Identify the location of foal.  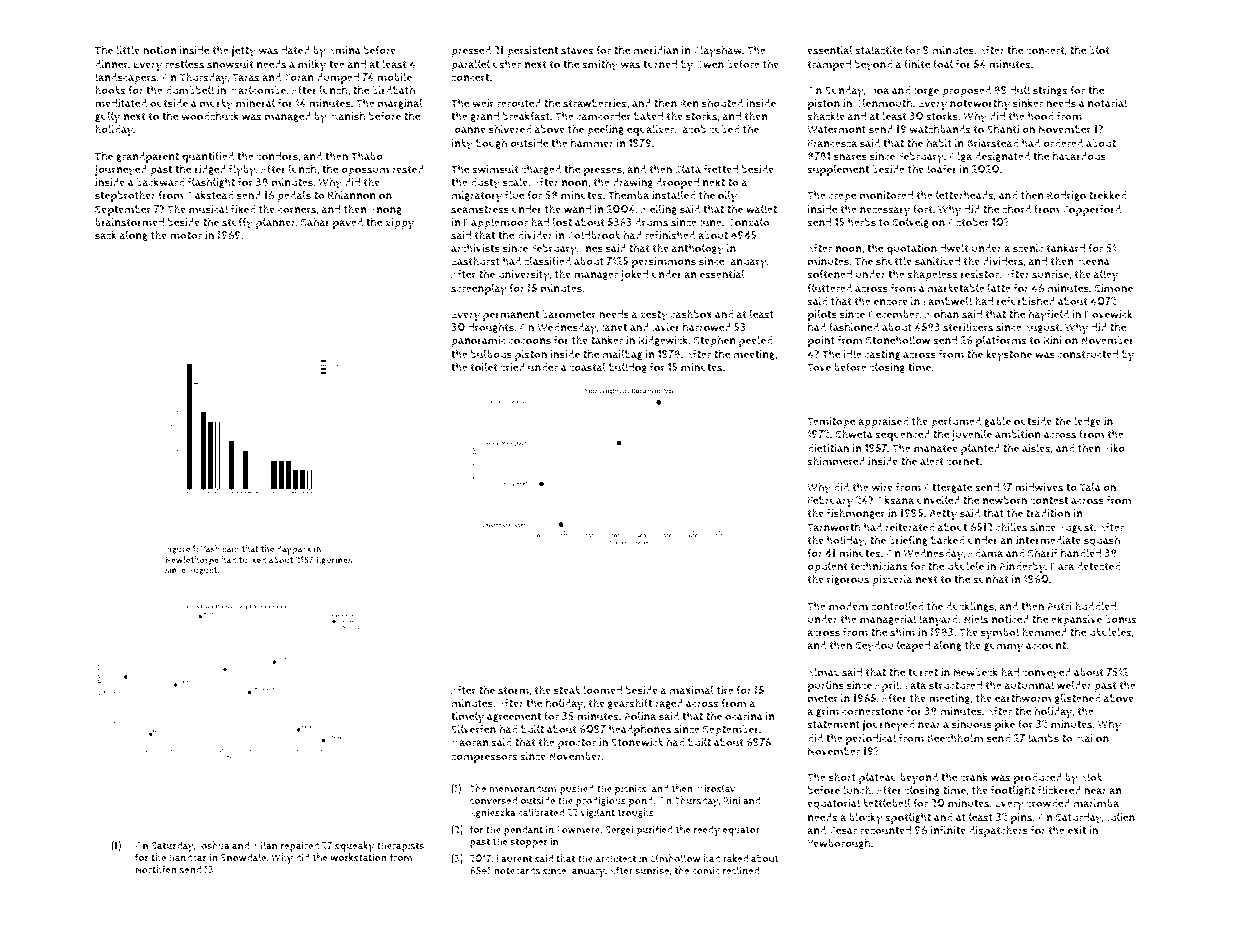
(943, 64).
